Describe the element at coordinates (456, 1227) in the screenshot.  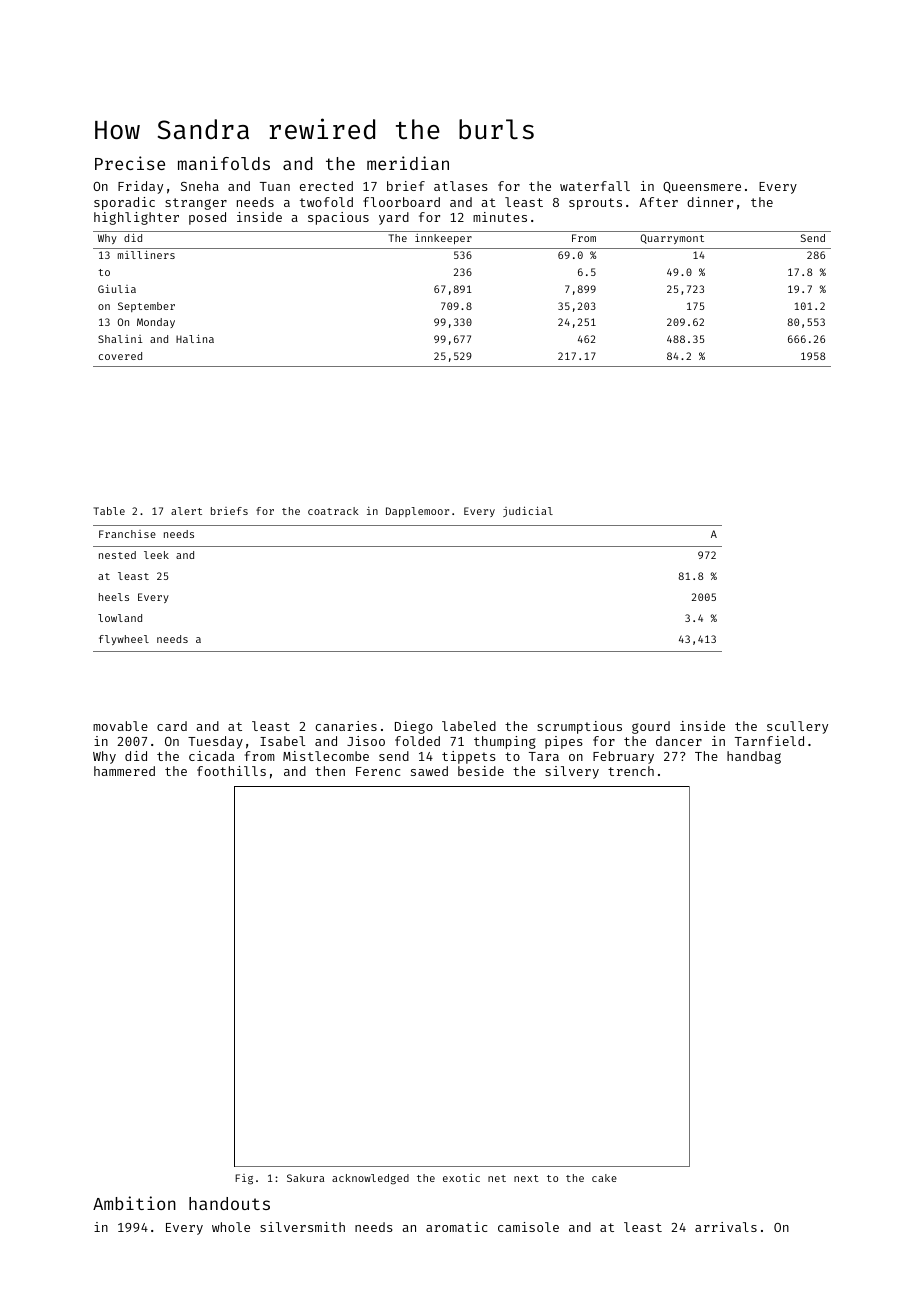
I see `aromatic` at that location.
